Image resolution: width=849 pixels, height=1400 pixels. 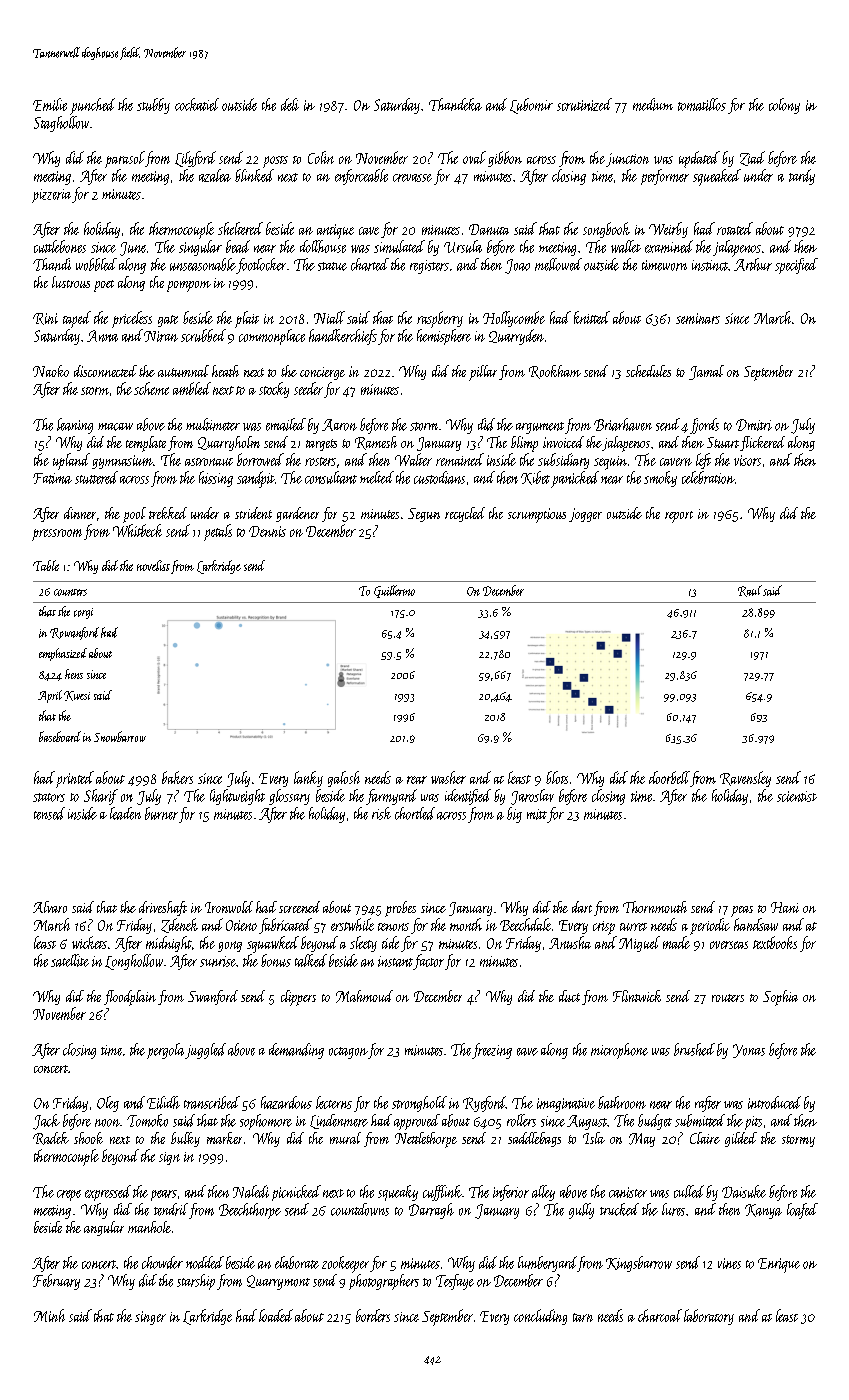 What do you see at coordinates (373, 1315) in the screenshot?
I see `borders` at bounding box center [373, 1315].
